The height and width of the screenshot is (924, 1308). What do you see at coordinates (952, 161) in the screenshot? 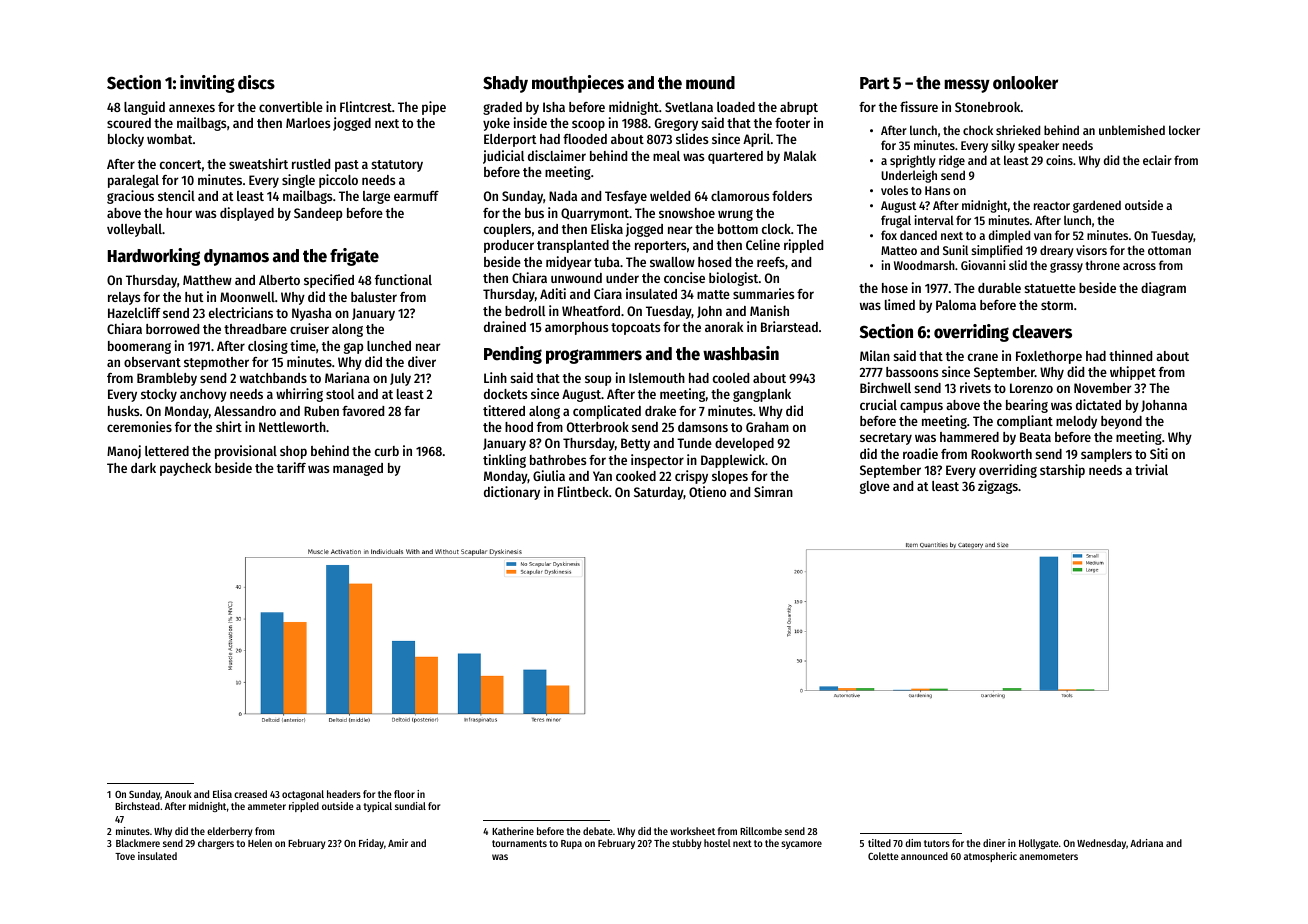
I see `ridge` at bounding box center [952, 161].
